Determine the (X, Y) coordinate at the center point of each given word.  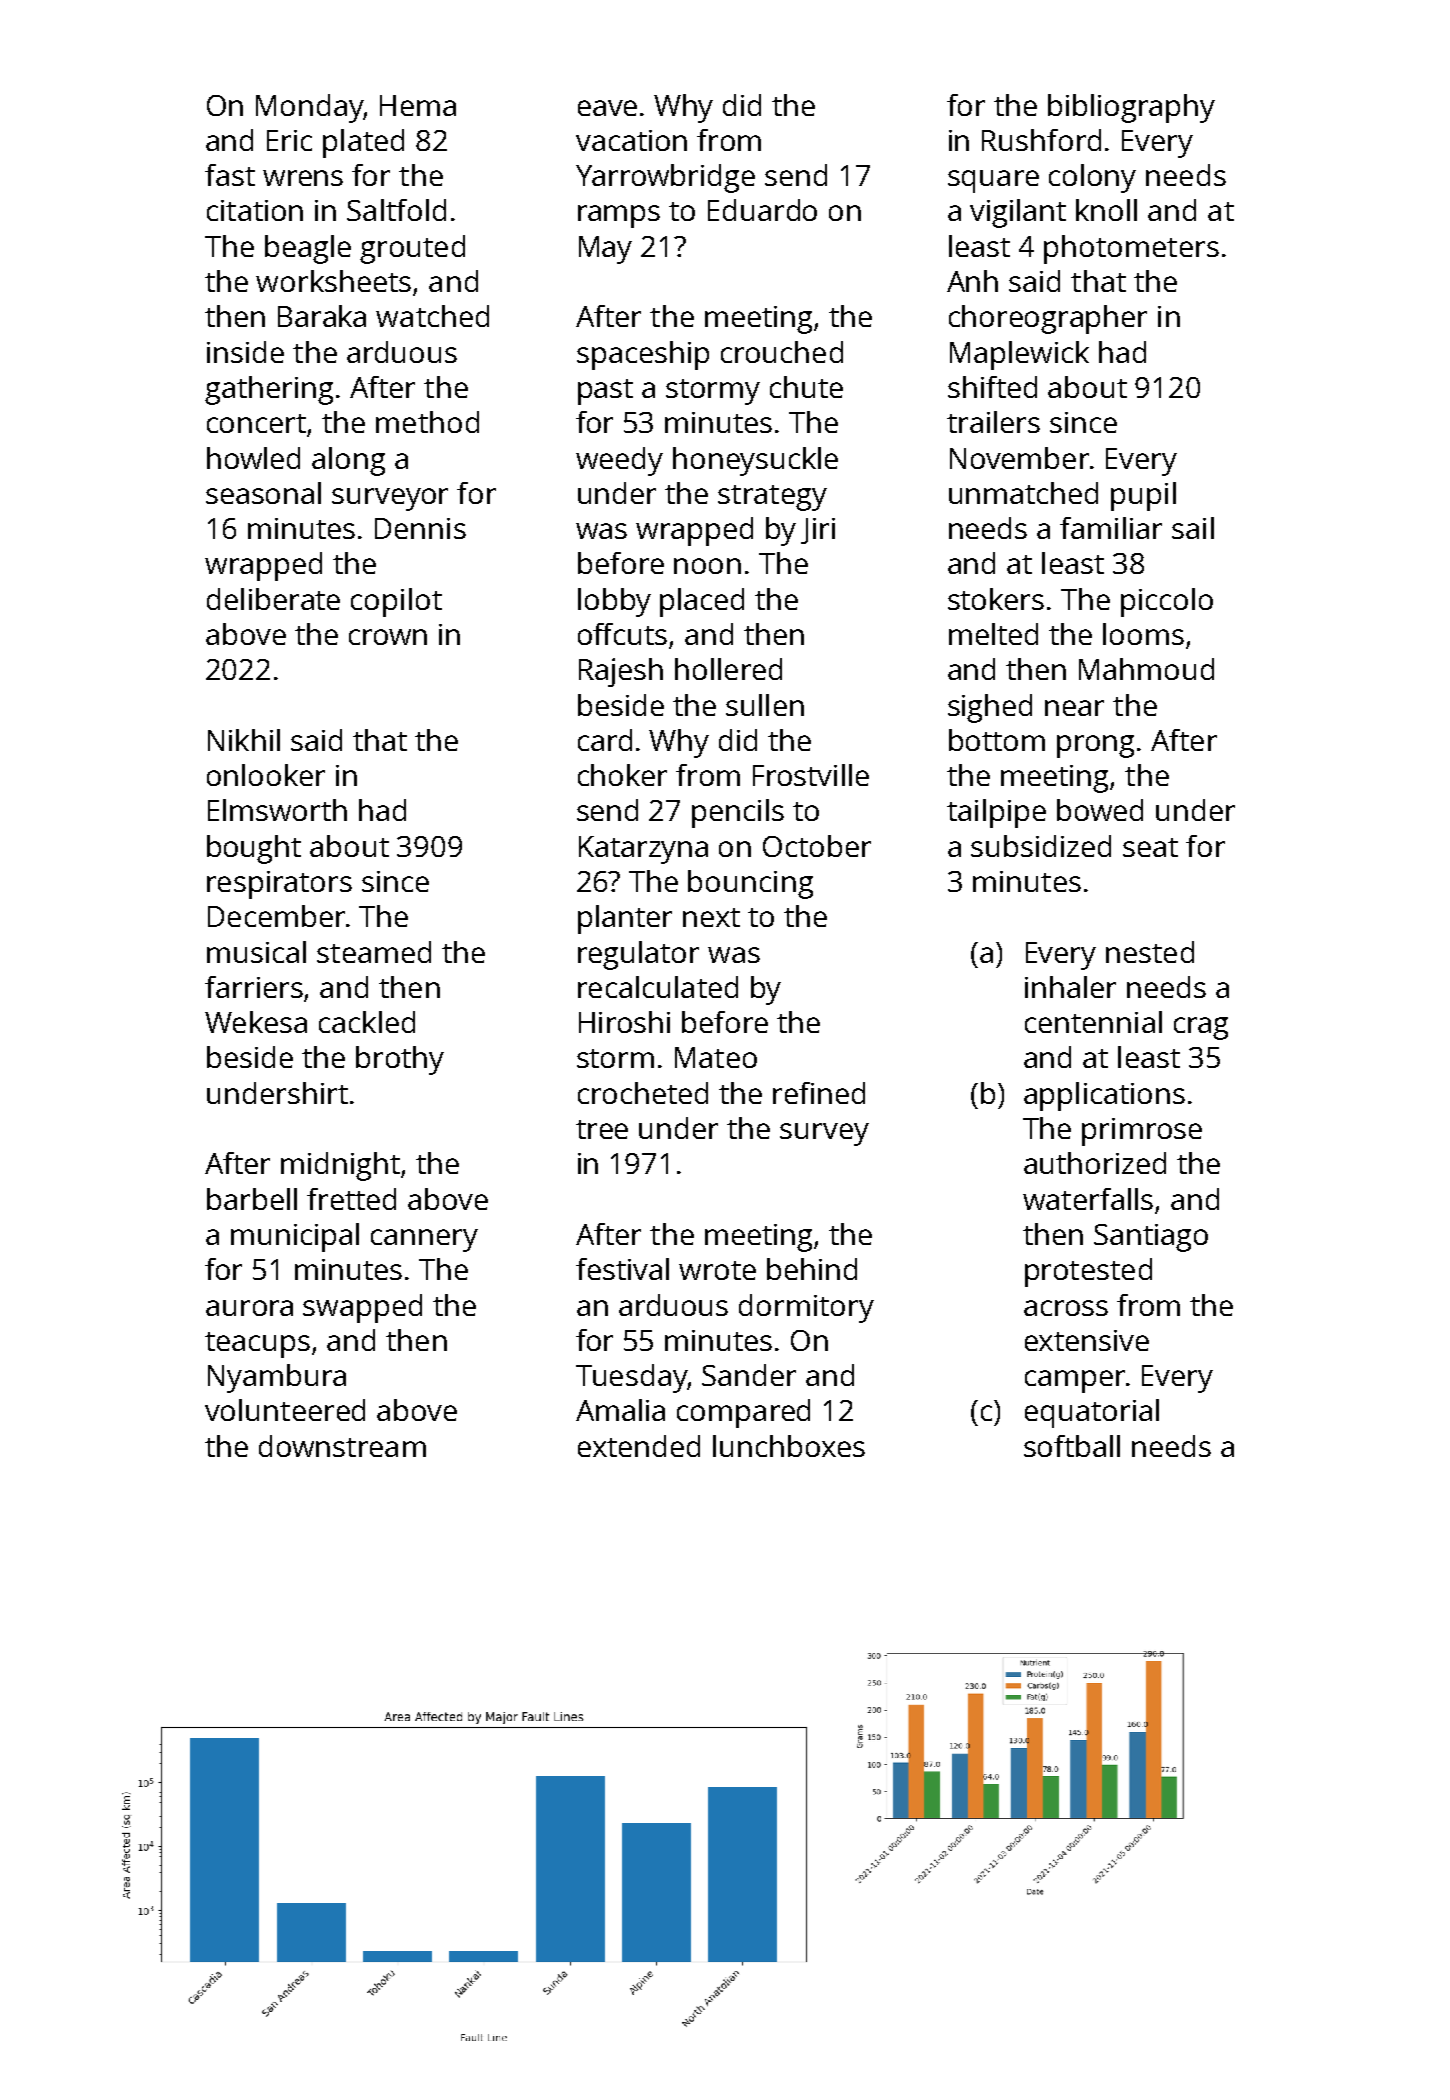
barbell (252, 1199)
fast (230, 175)
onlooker (266, 775)
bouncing (750, 884)
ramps (619, 216)
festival (622, 1269)
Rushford (1041, 140)
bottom (997, 740)
